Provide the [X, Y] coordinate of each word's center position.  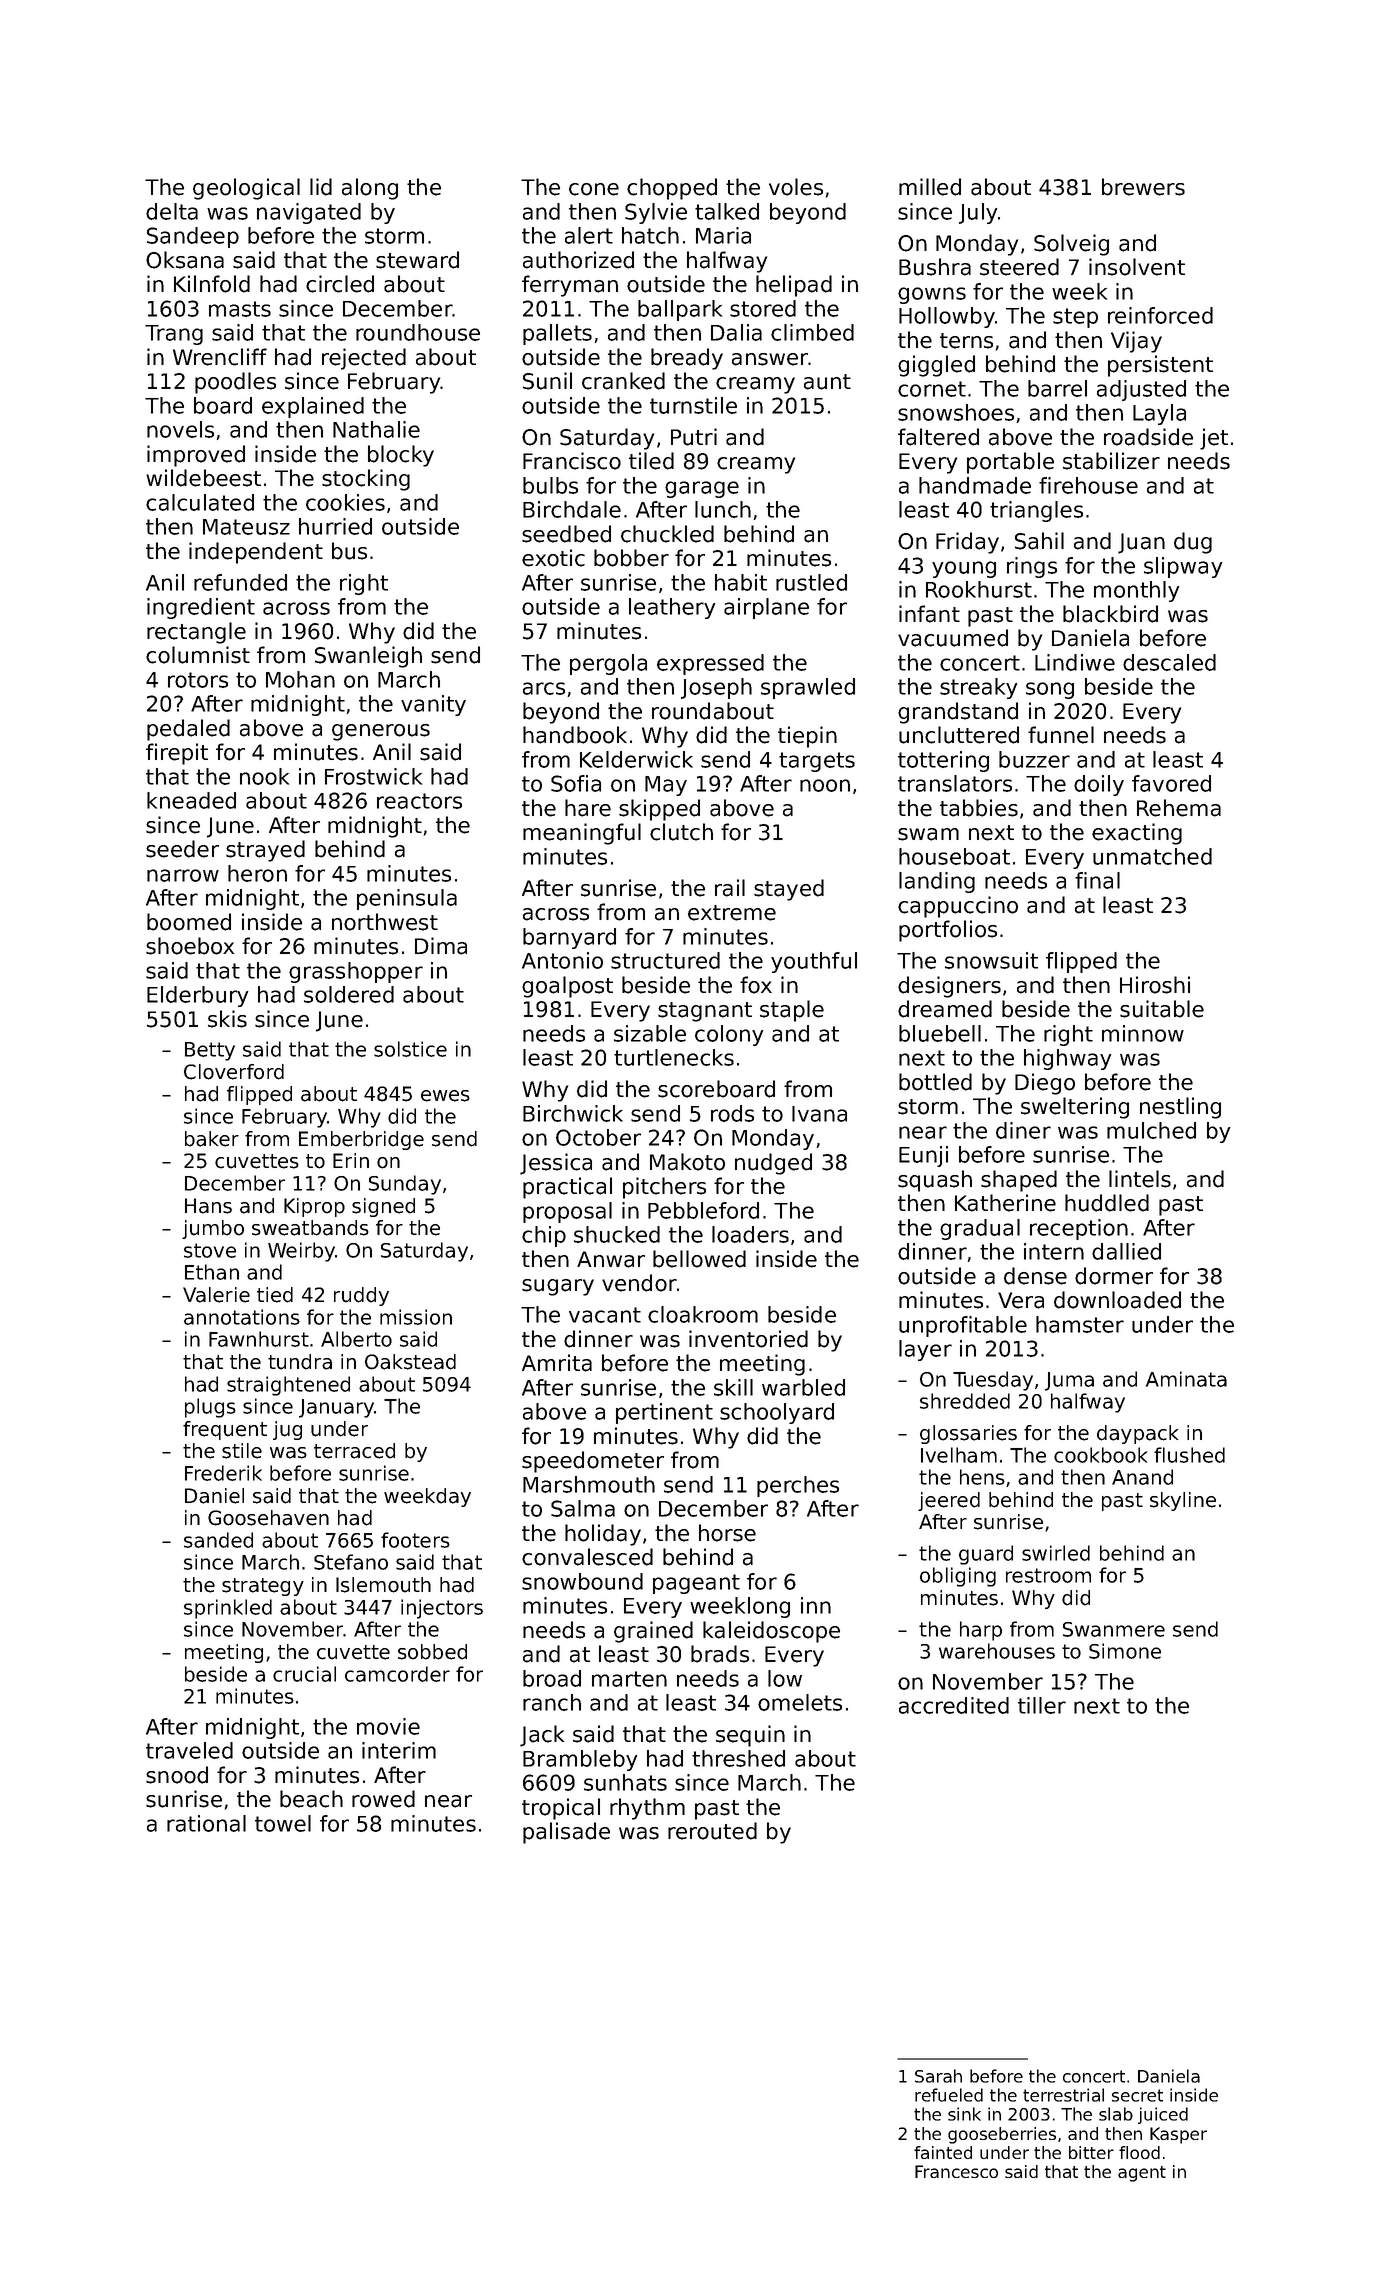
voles [796, 187]
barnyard [569, 938]
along [370, 189]
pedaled [188, 730]
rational [206, 1823]
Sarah [938, 2076]
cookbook [1100, 1455]
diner [1023, 1130]
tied [275, 1295]
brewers [1143, 187]
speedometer [593, 1462]
